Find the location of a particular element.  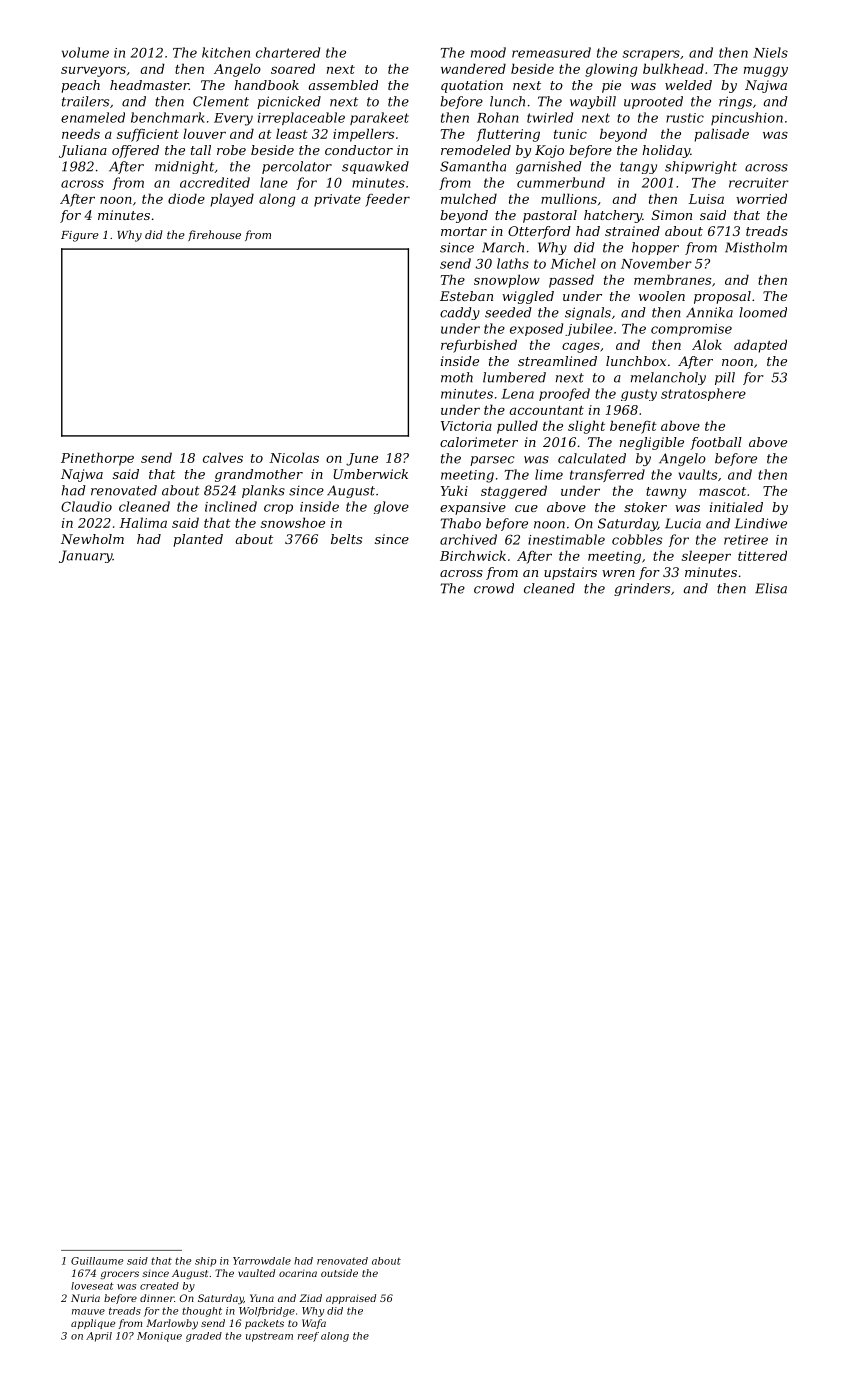

outside is located at coordinates (339, 1273).
